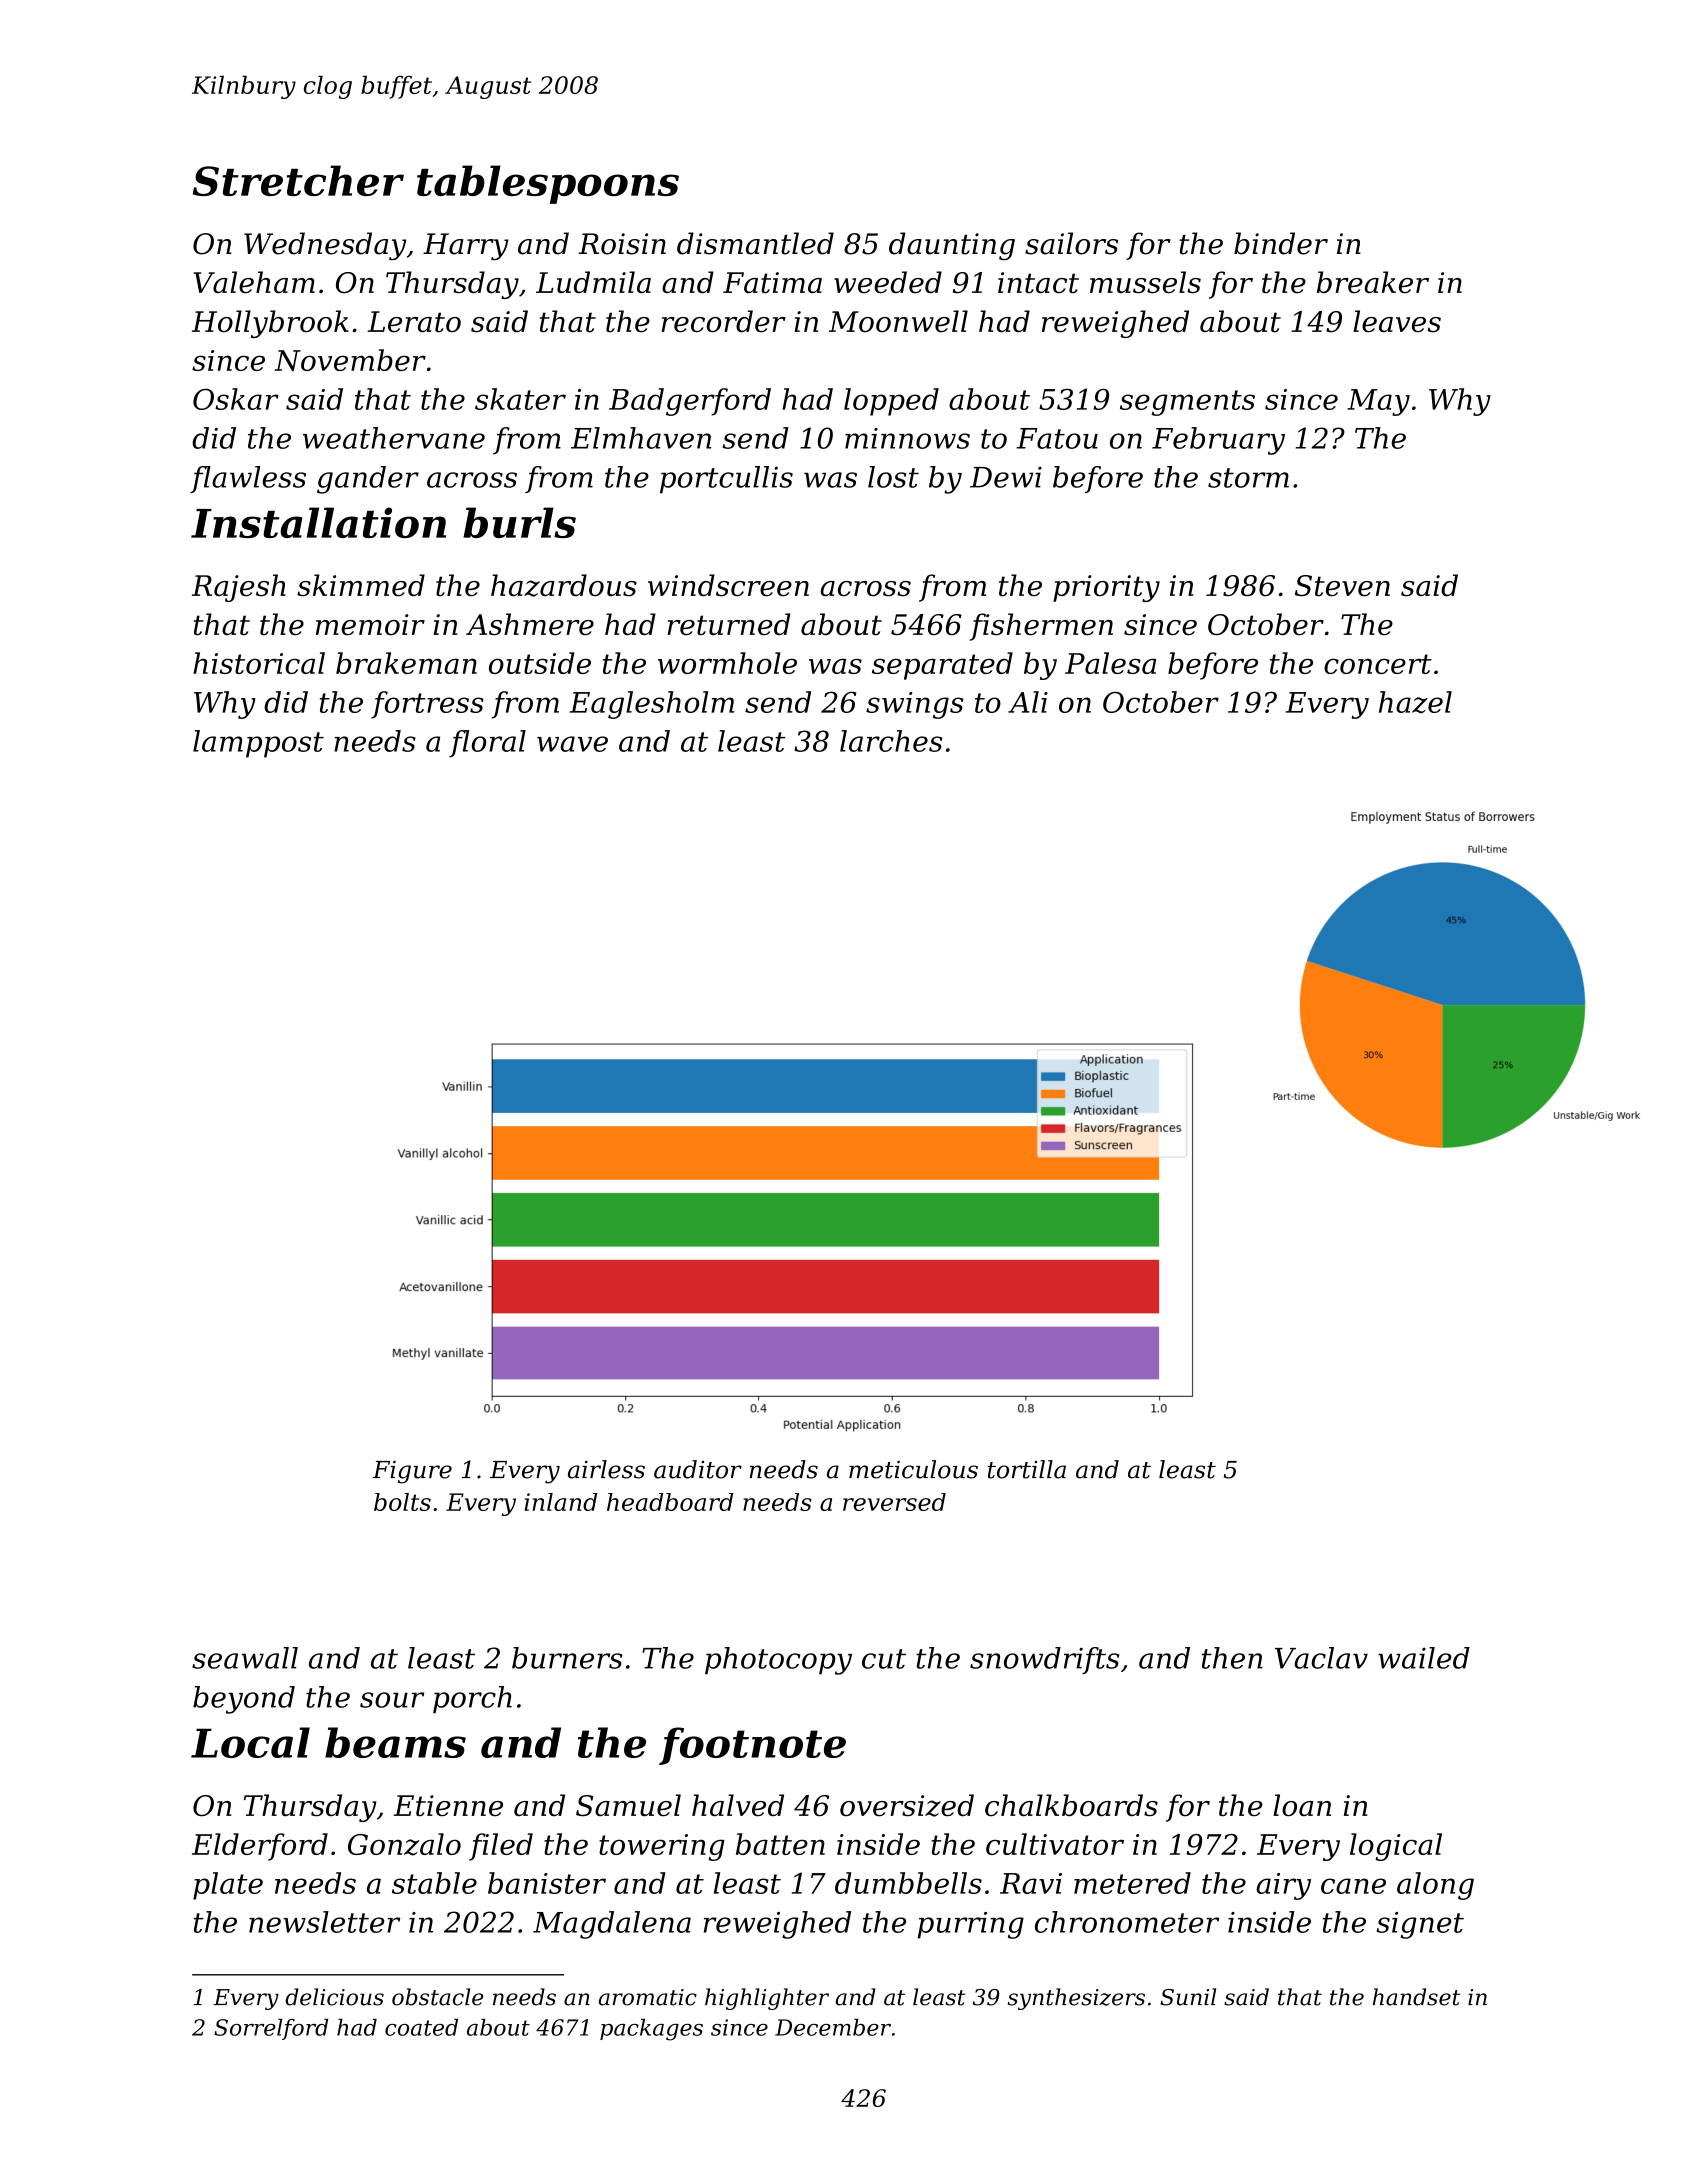 The image size is (1683, 2178). Describe the element at coordinates (414, 322) in the screenshot. I see `Lerato` at that location.
